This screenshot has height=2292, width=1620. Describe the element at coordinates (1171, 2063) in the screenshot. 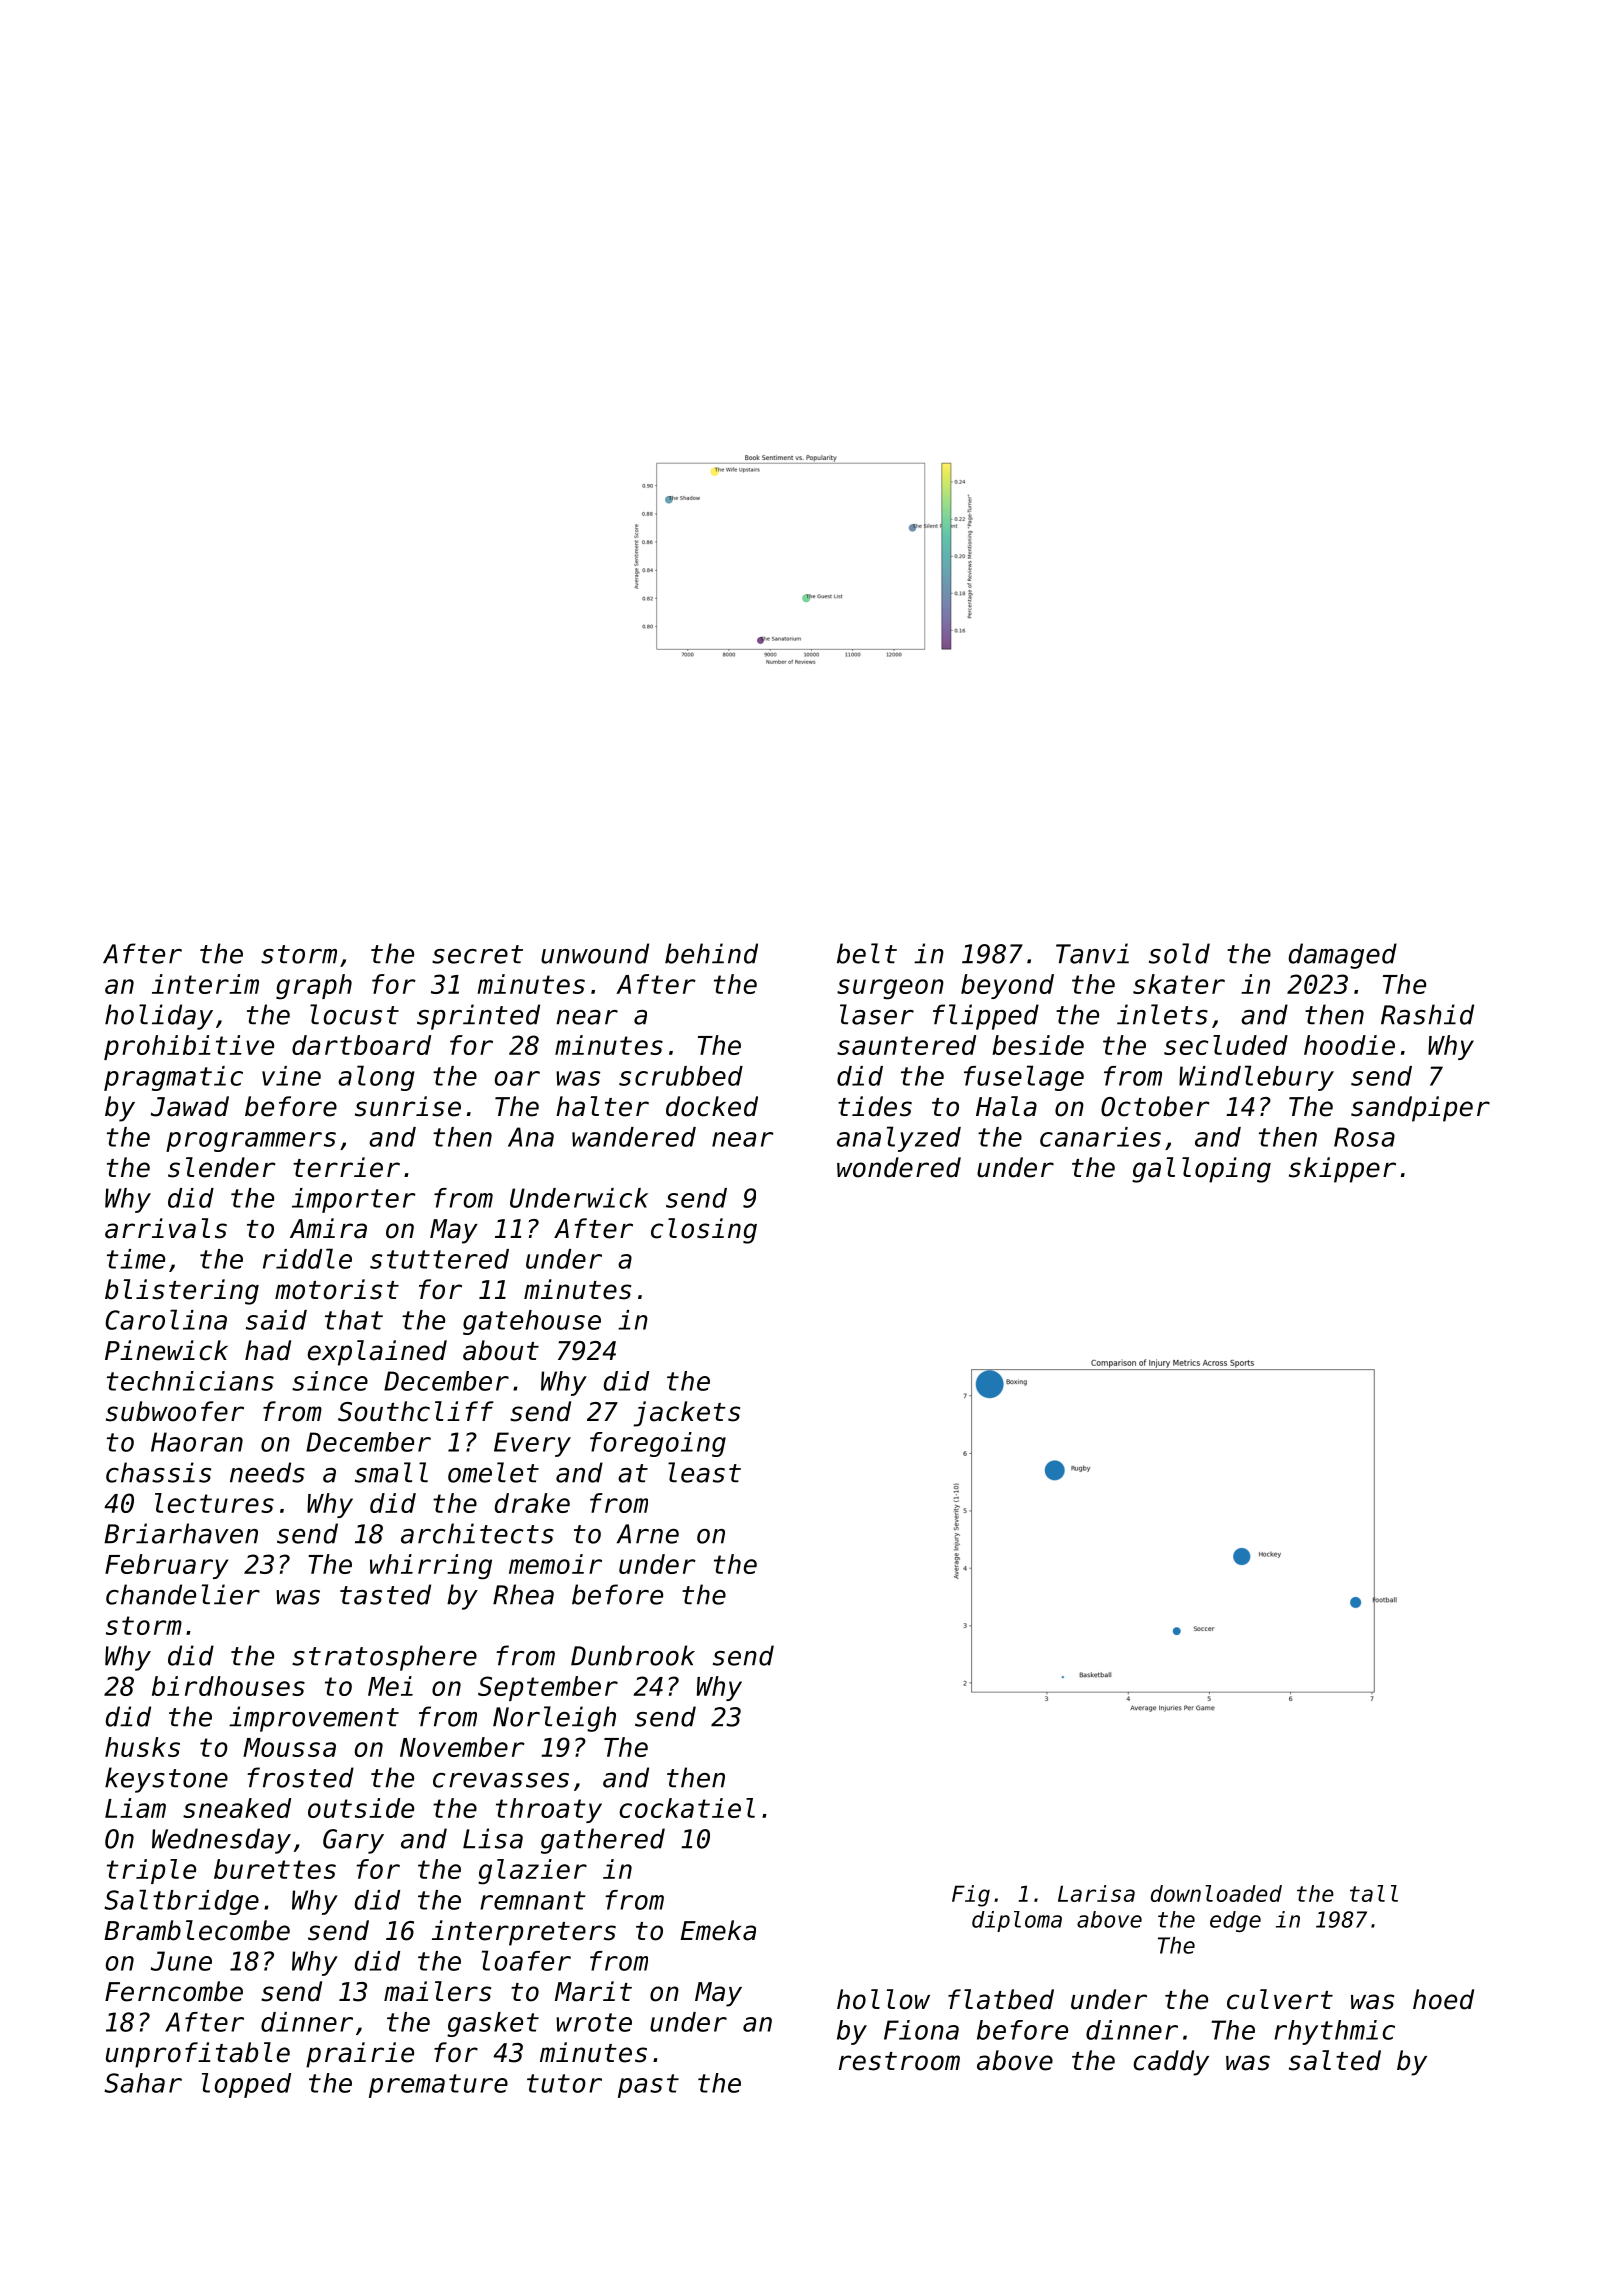

I see `caddy` at that location.
